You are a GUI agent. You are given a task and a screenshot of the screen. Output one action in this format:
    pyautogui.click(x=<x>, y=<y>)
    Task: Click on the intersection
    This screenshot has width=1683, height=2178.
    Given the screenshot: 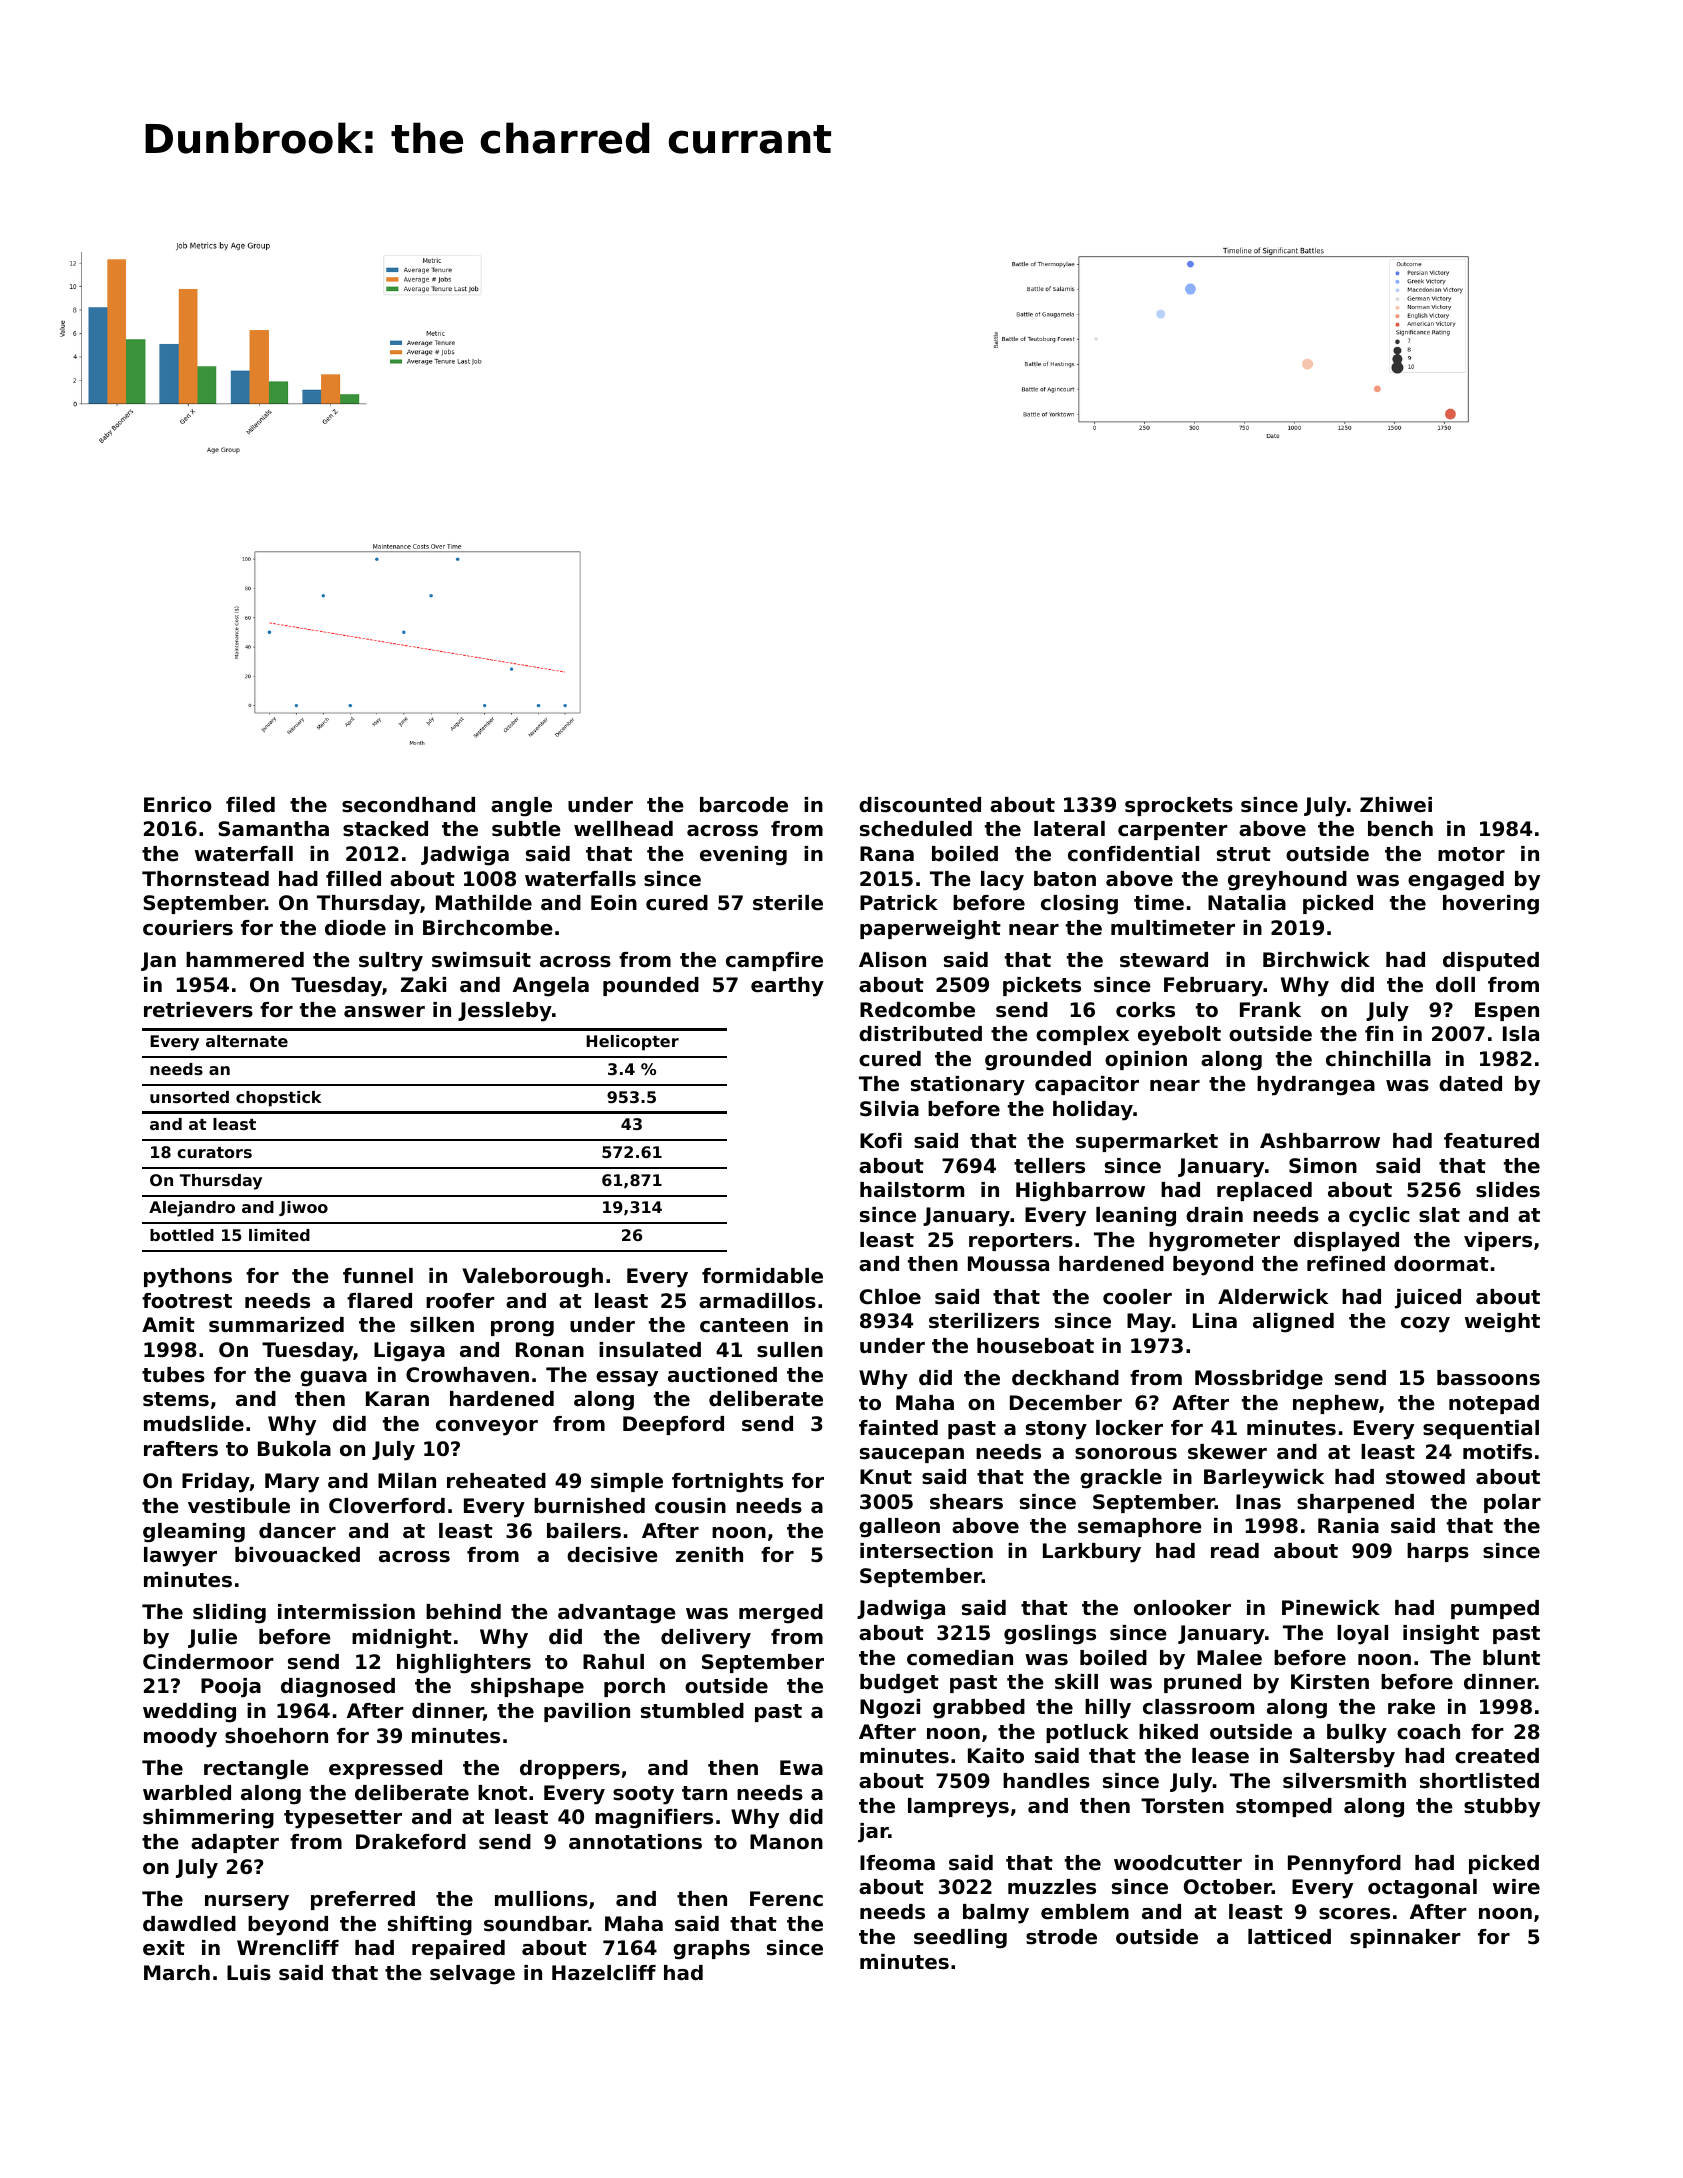 What is the action you would take?
    pyautogui.click(x=926, y=1551)
